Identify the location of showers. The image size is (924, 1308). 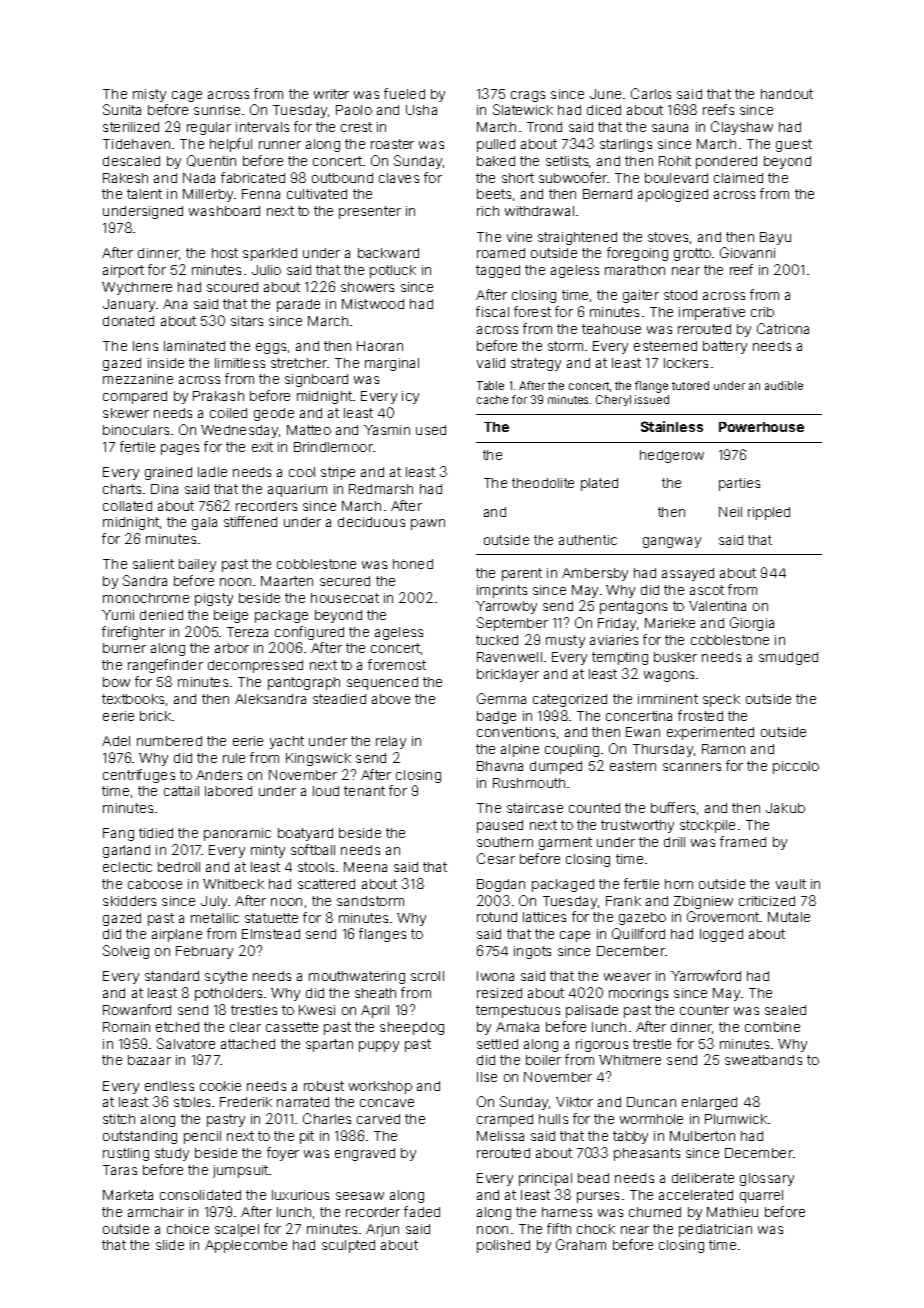
(367, 287).
